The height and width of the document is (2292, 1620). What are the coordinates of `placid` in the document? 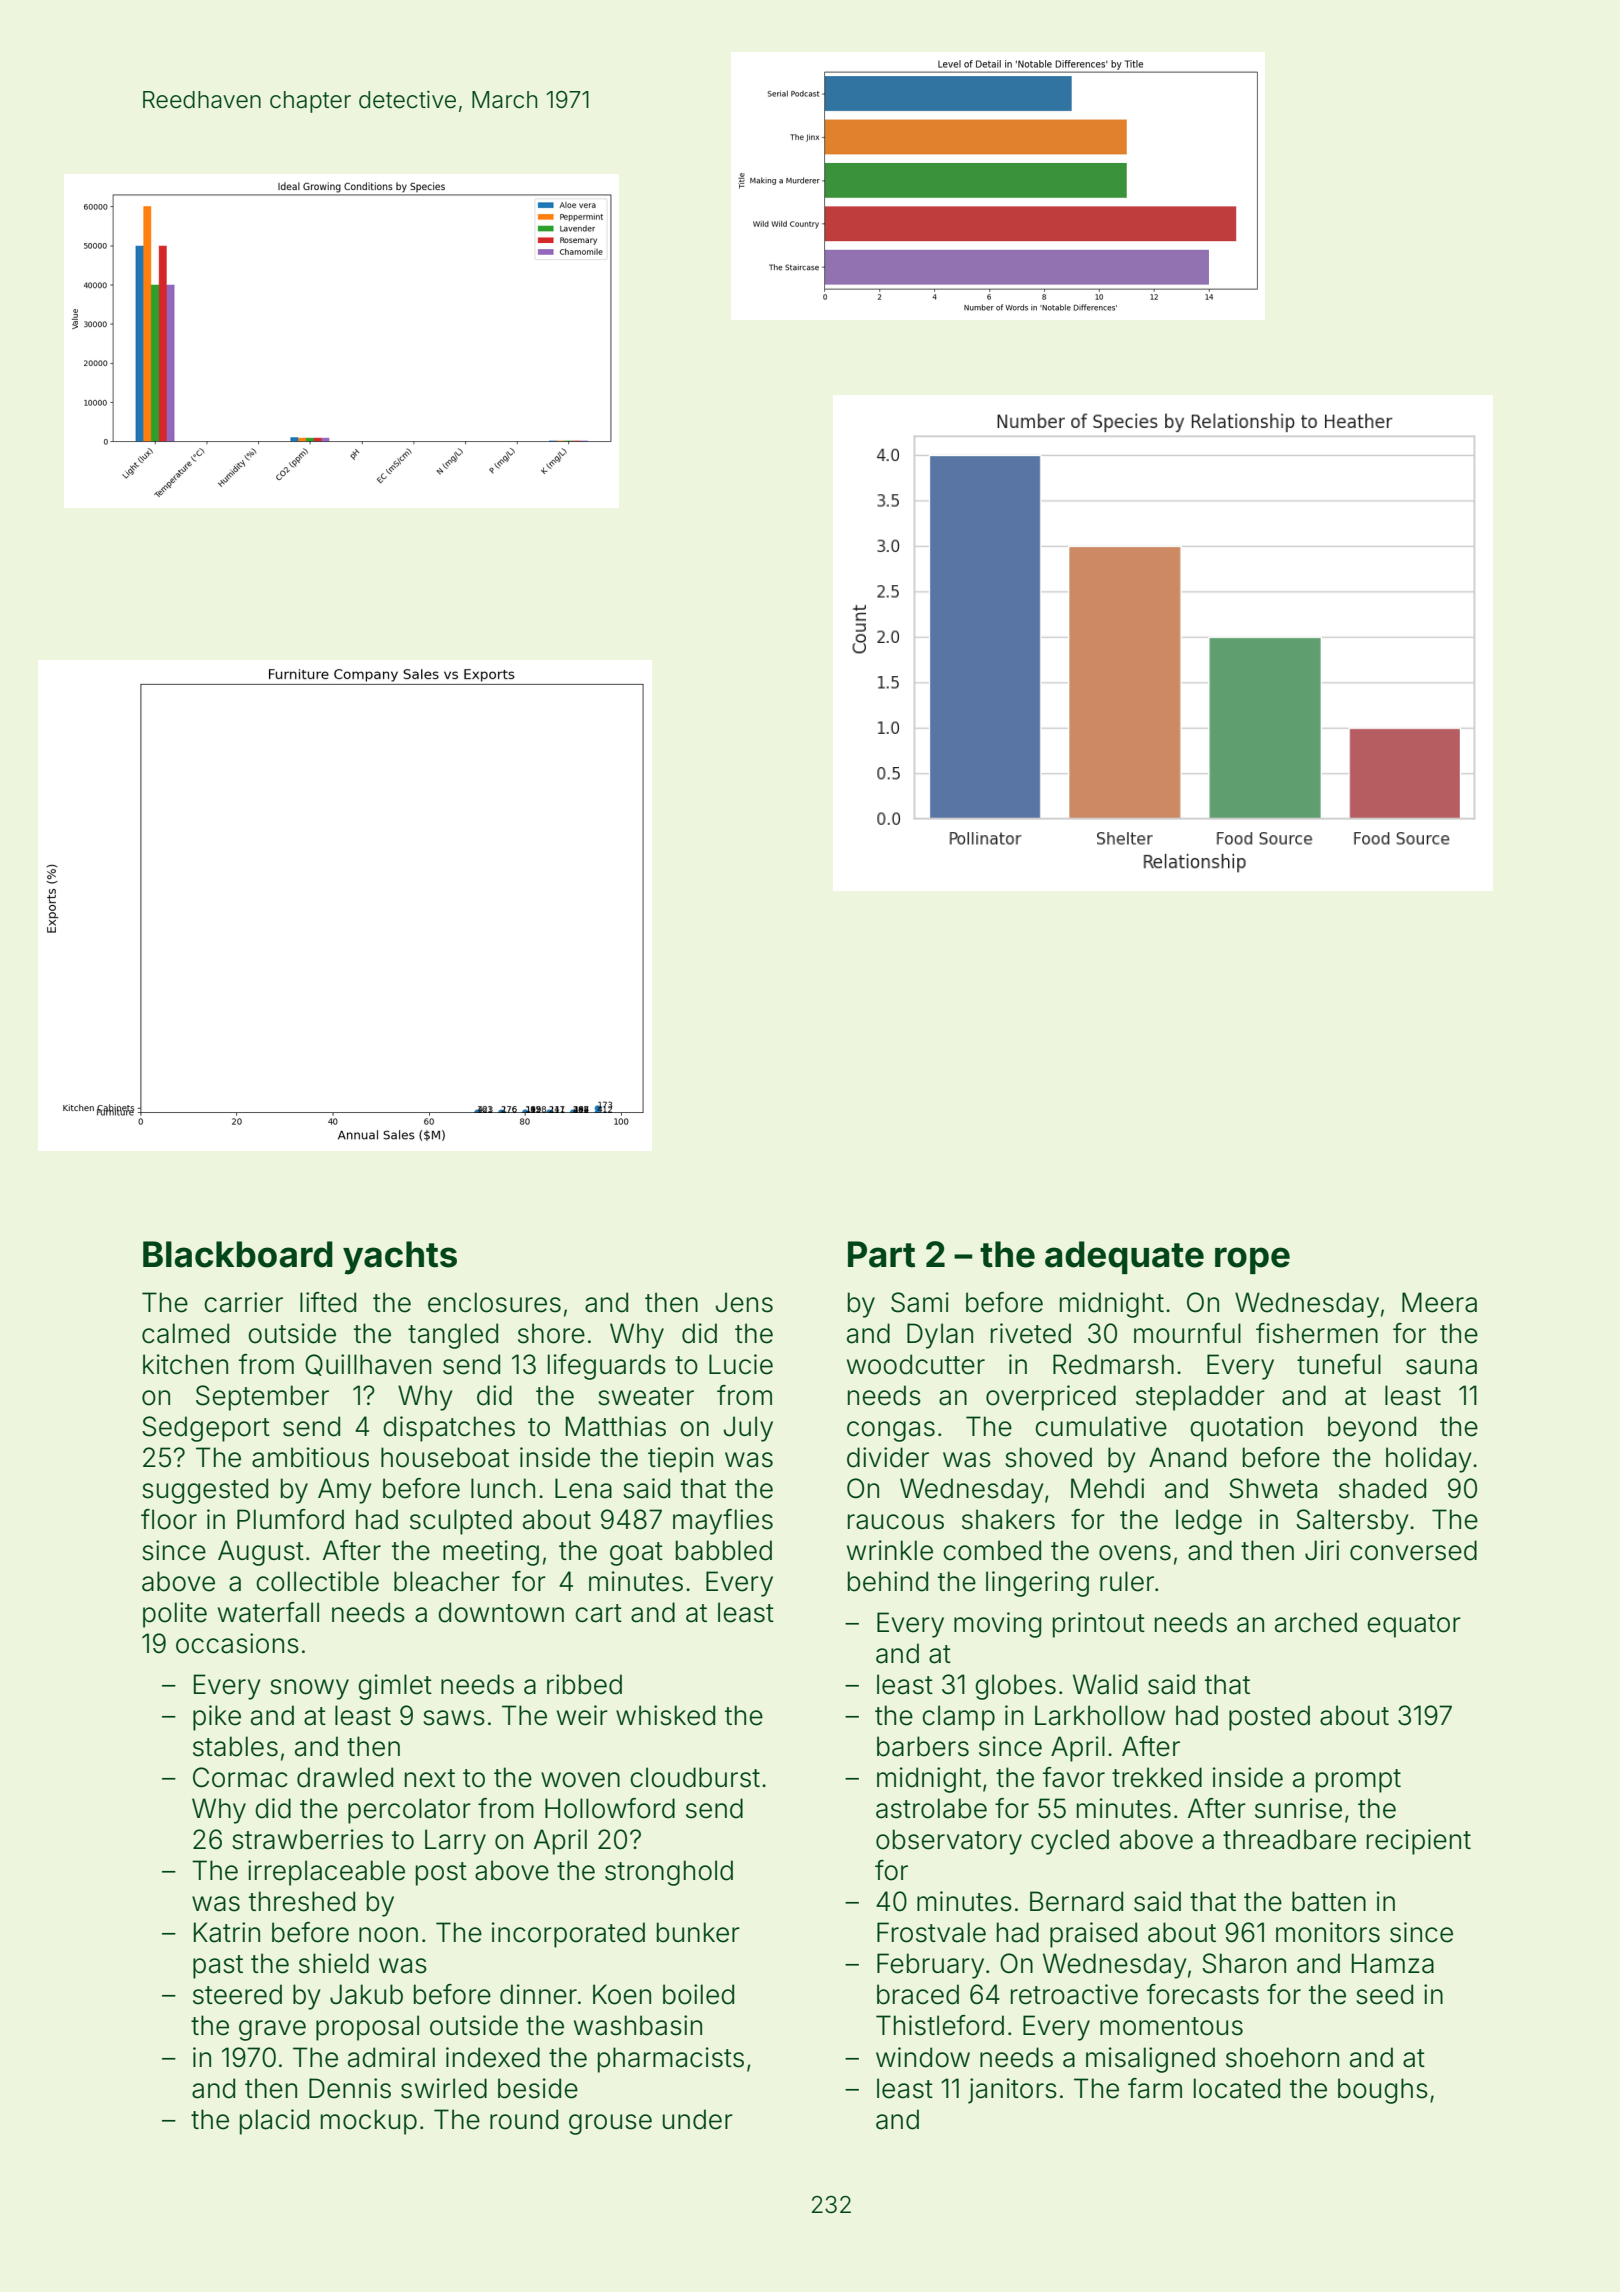 It's located at (274, 2122).
